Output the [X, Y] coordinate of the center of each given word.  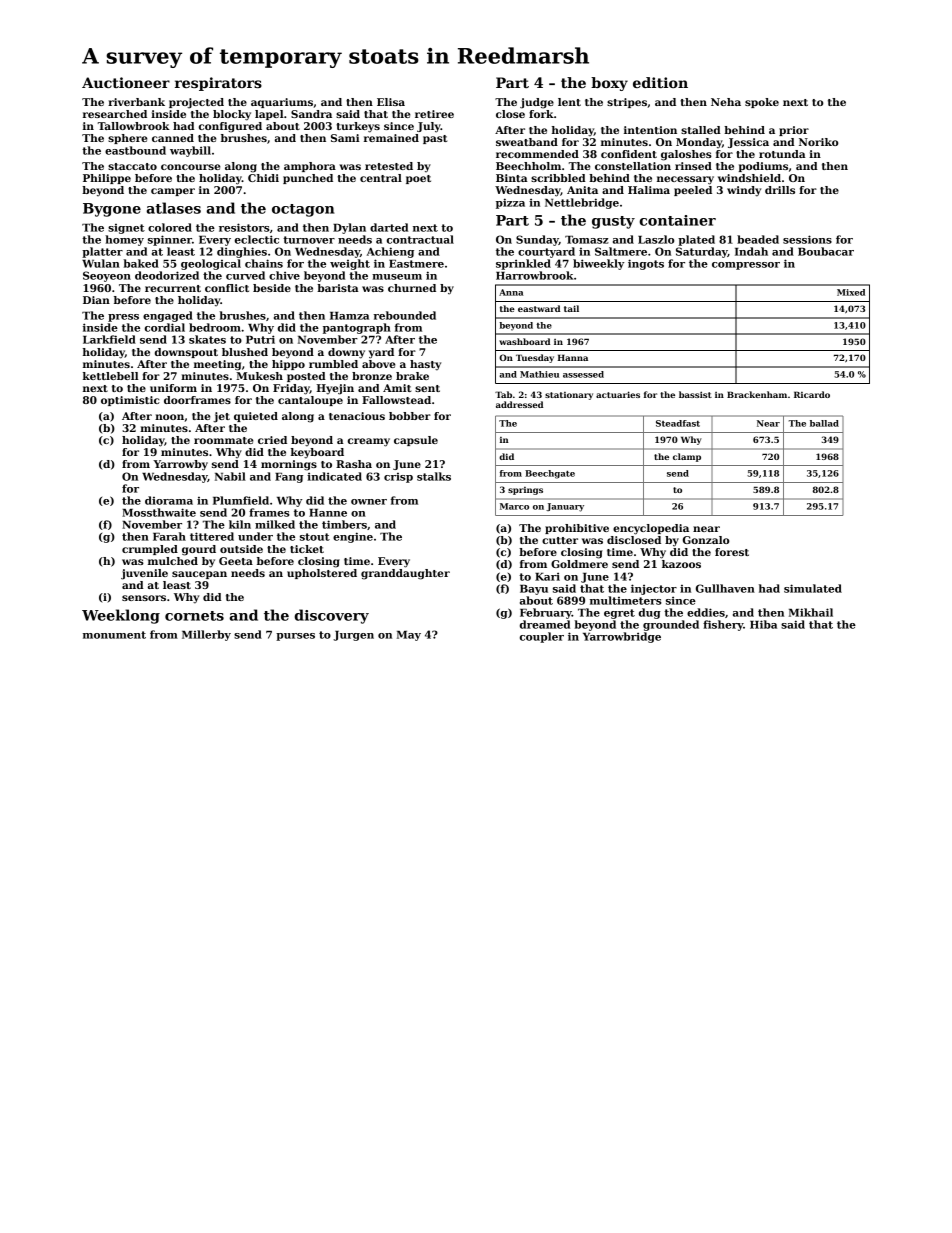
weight [350, 264]
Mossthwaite [159, 512]
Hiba [763, 624]
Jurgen [353, 636]
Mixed [851, 292]
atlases [173, 208]
